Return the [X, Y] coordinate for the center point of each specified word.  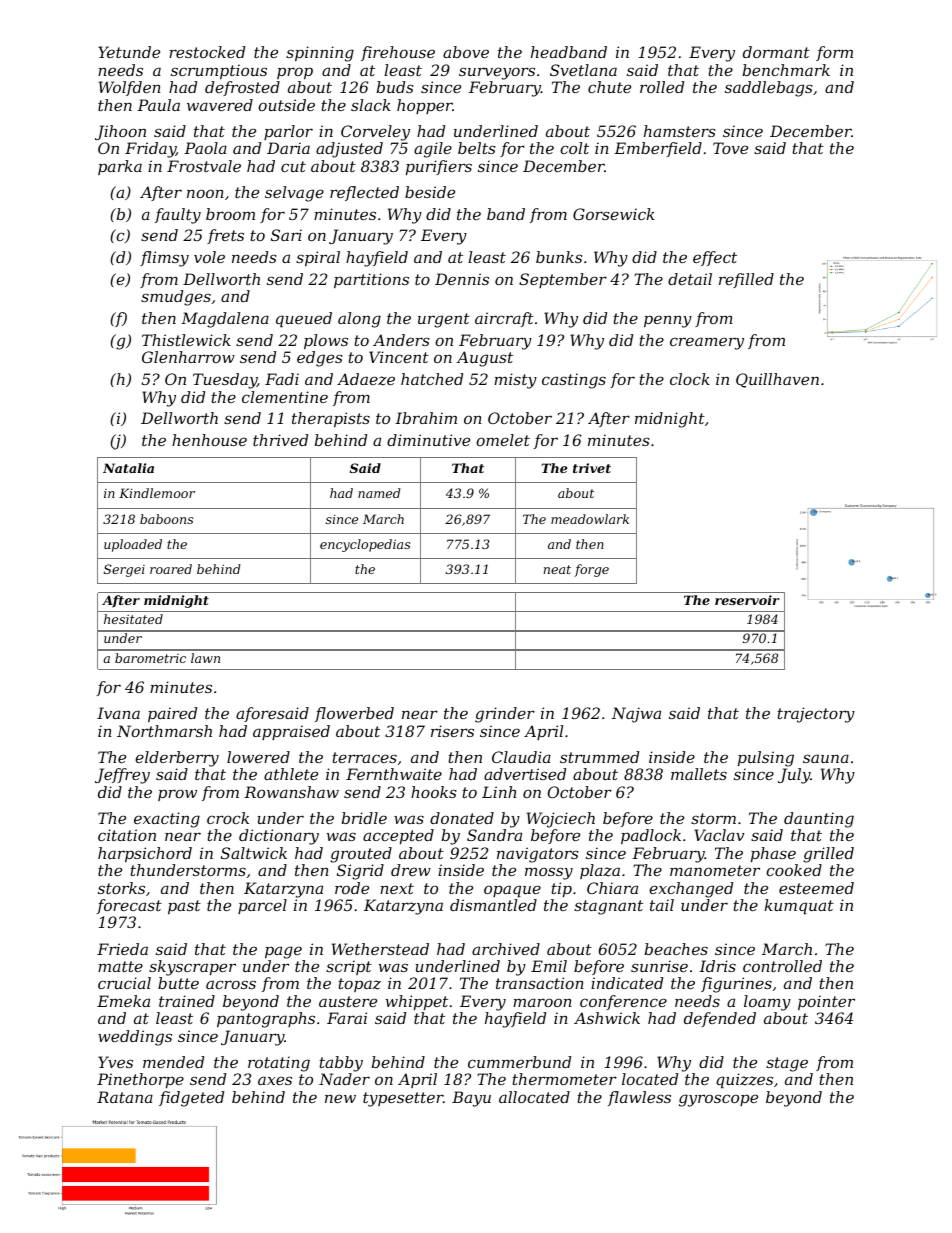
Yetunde [129, 52]
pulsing [766, 759]
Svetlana [583, 70]
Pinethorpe [140, 1080]
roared [171, 569]
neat [557, 569]
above [466, 52]
